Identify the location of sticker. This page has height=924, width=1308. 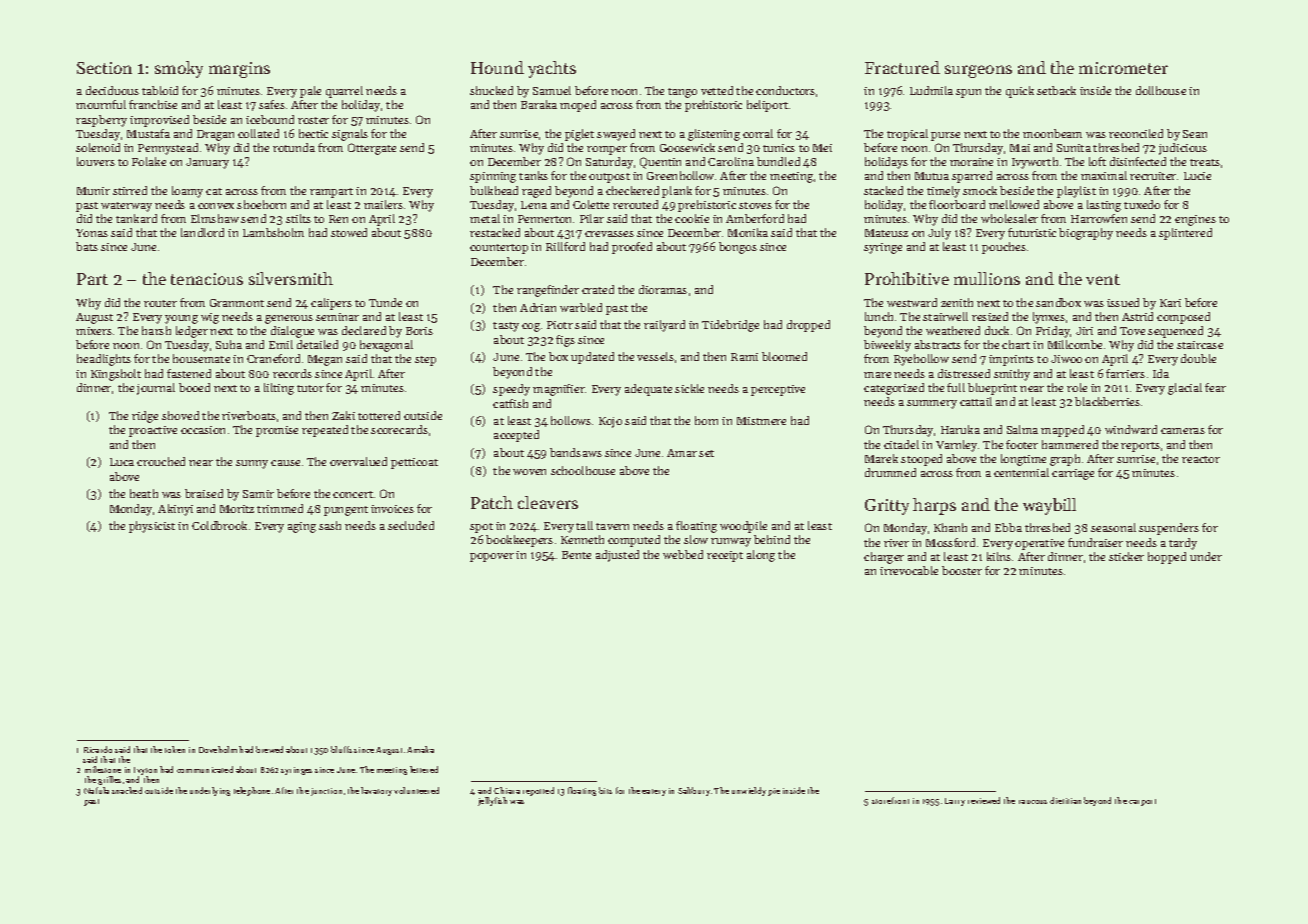
(1126, 556).
